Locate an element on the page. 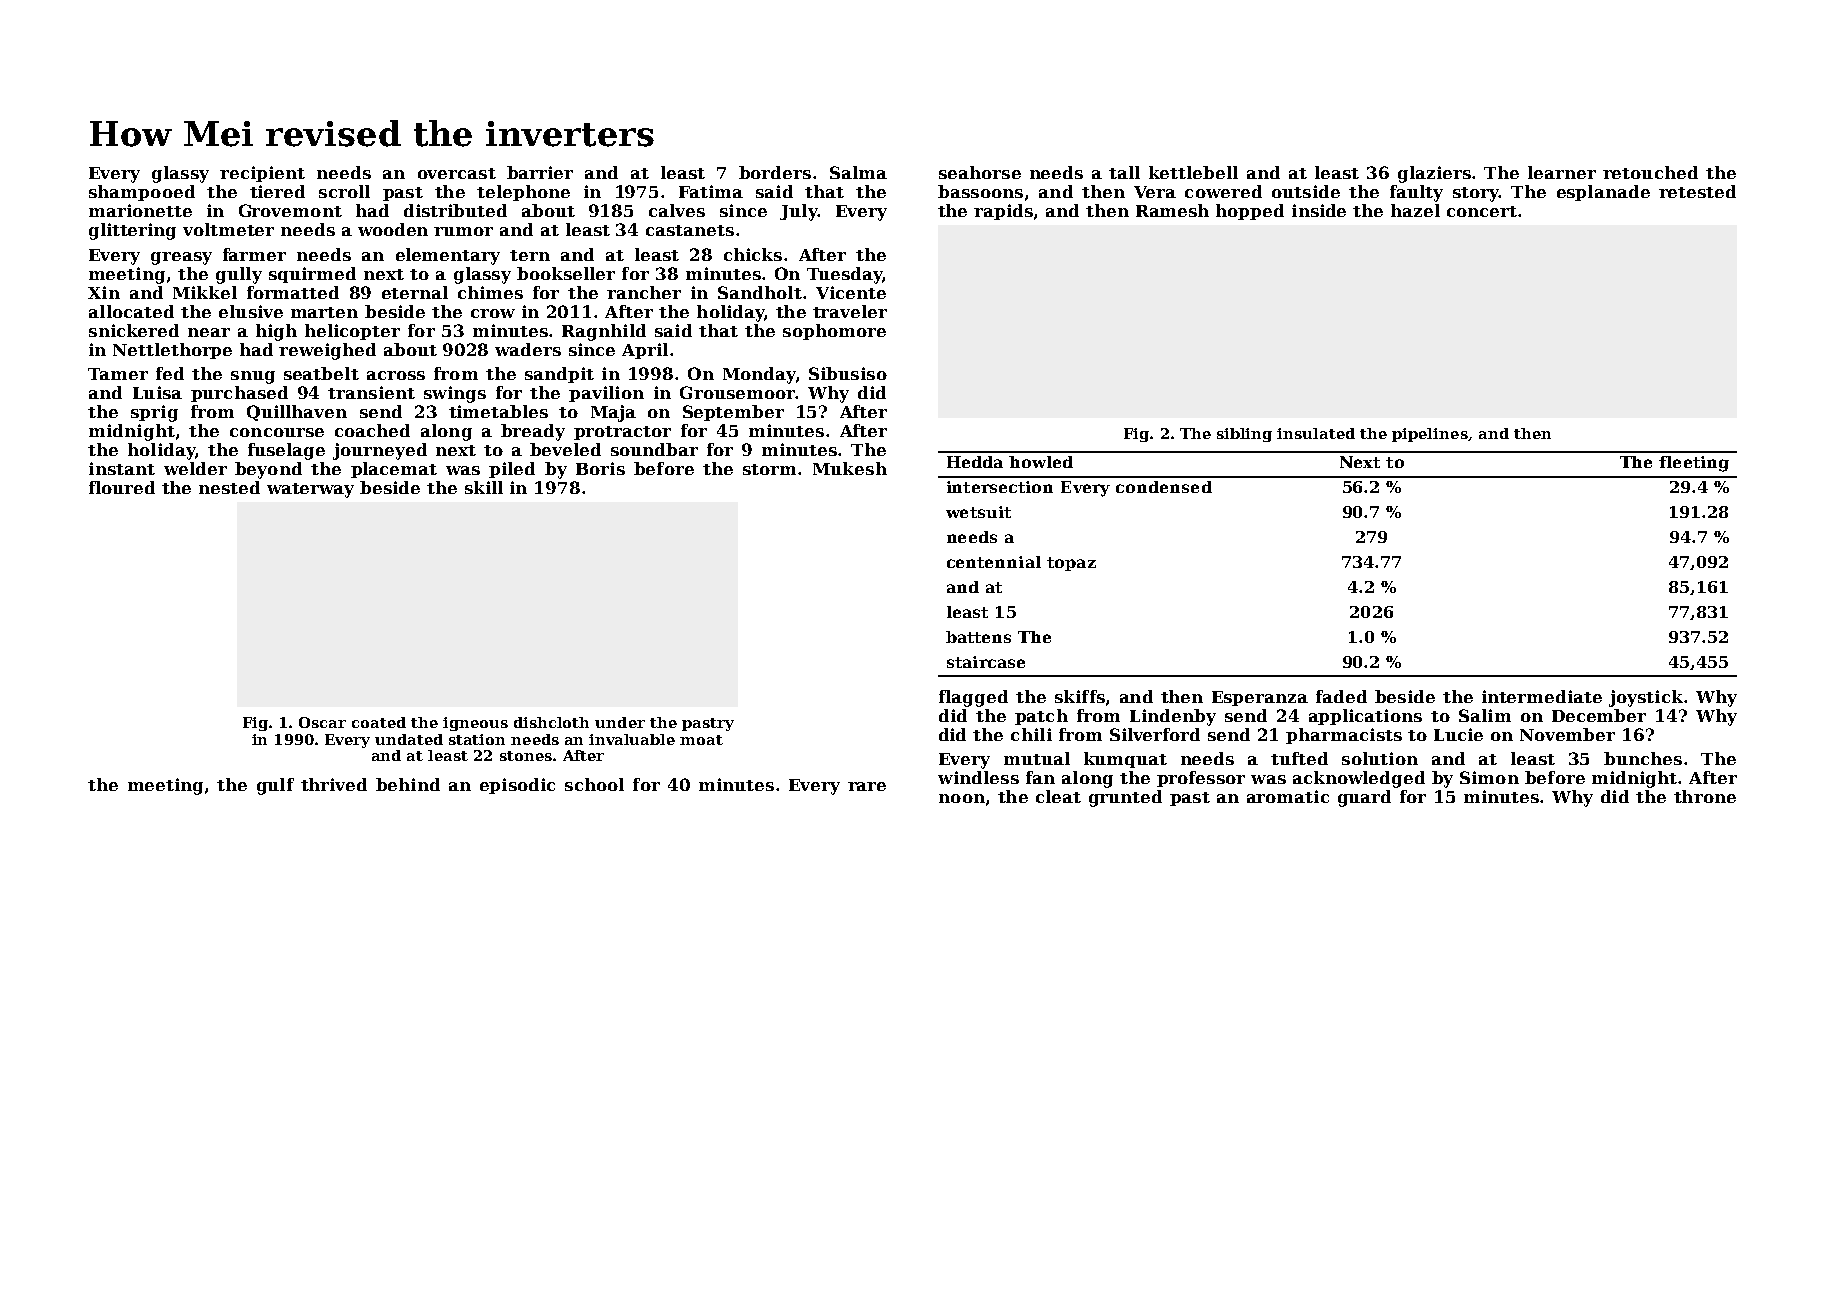  throne is located at coordinates (1705, 796).
